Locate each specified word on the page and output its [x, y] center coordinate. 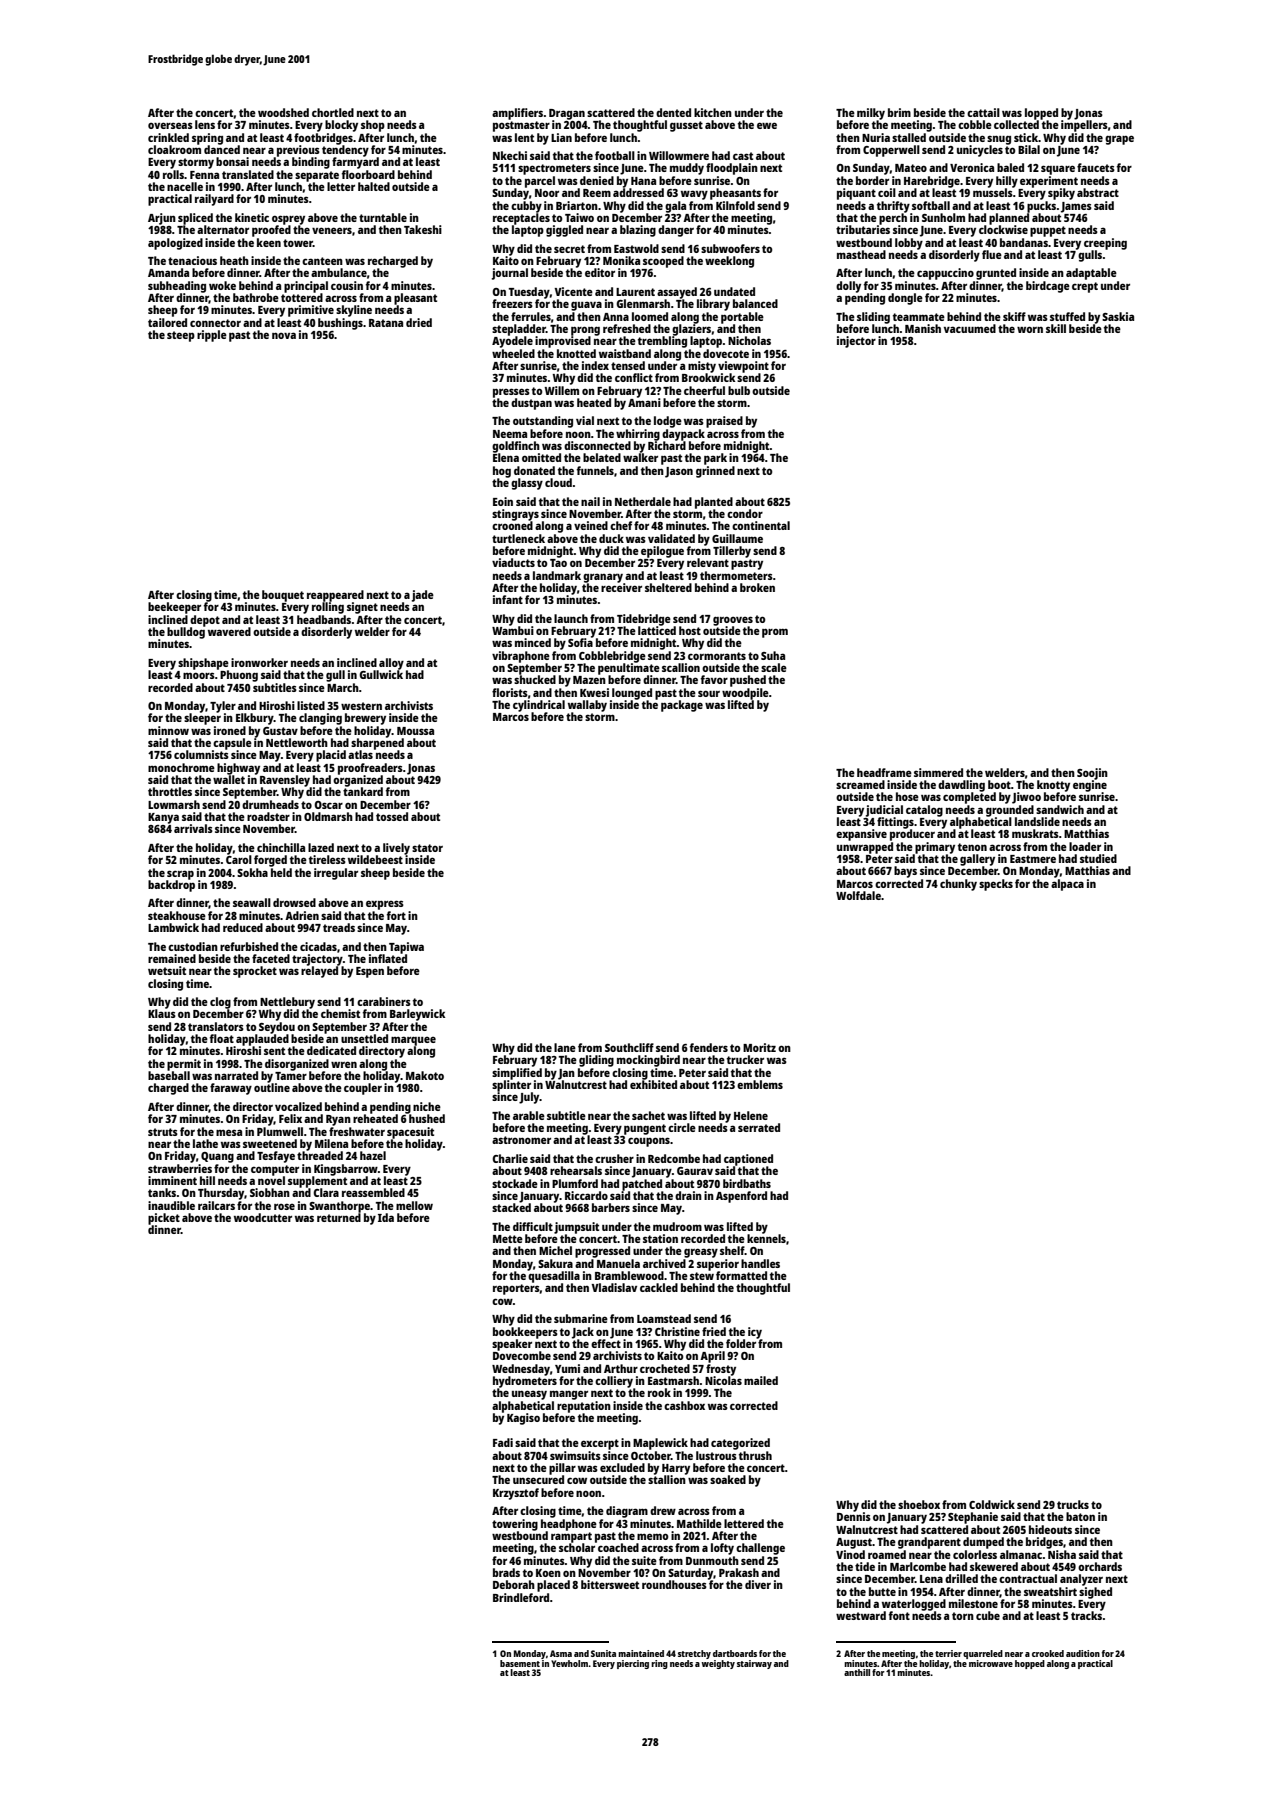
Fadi [503, 1442]
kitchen [713, 112]
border [872, 180]
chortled [333, 112]
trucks [1073, 1504]
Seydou [277, 1028]
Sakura [555, 1263]
